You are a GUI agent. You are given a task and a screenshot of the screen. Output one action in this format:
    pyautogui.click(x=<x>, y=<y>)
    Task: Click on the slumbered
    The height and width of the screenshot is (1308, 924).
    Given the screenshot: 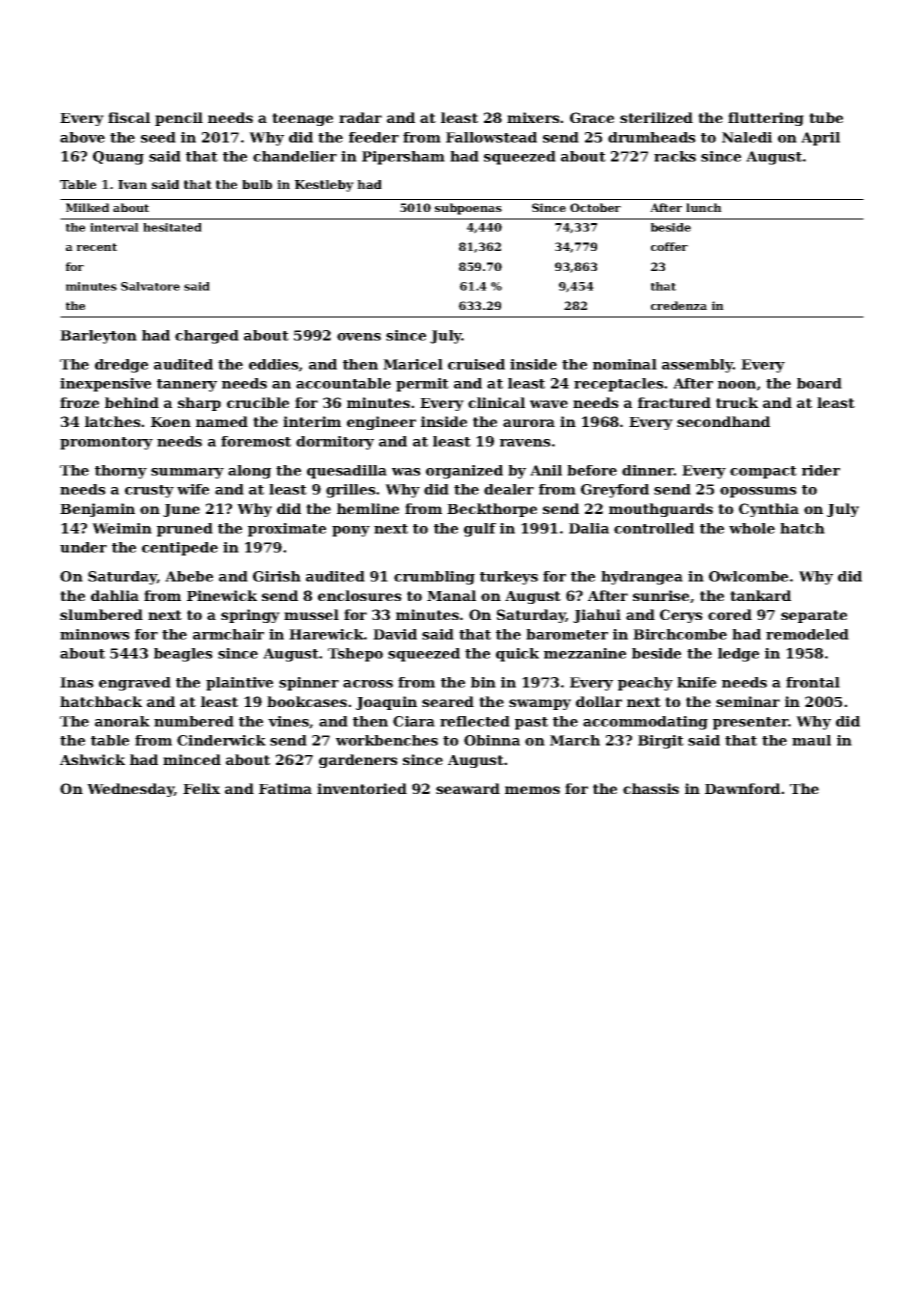 What is the action you would take?
    pyautogui.click(x=101, y=614)
